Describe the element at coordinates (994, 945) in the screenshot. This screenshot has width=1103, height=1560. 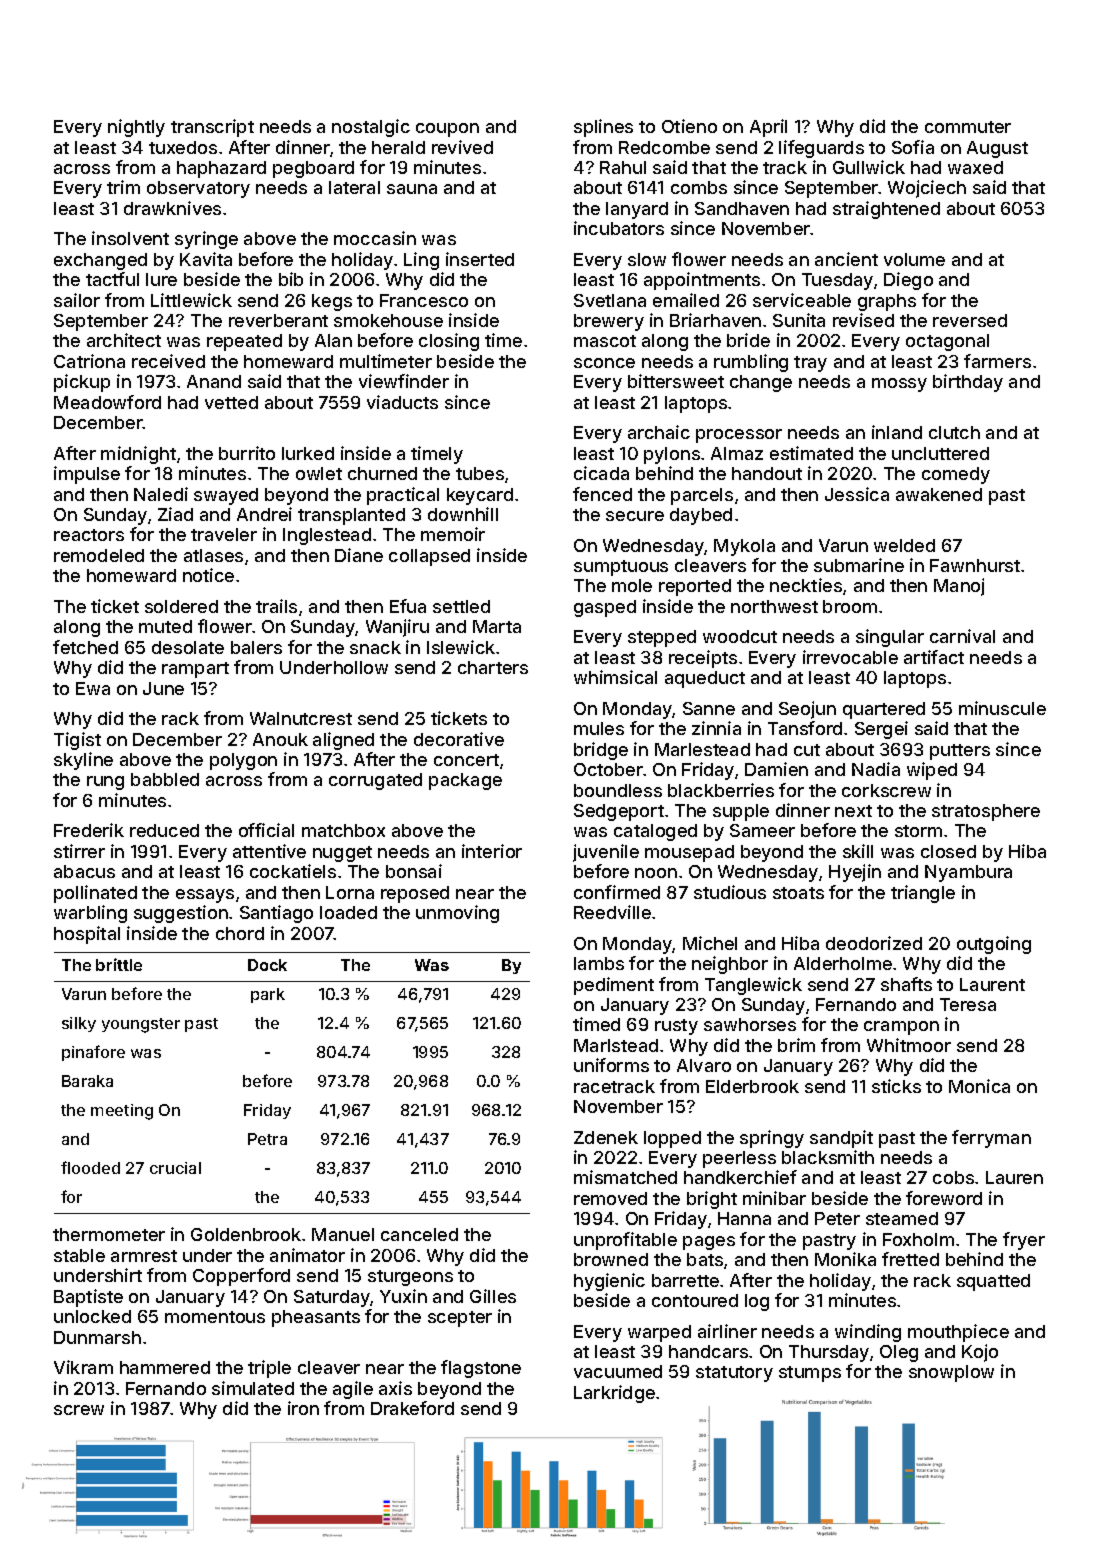
I see `outgoing` at that location.
